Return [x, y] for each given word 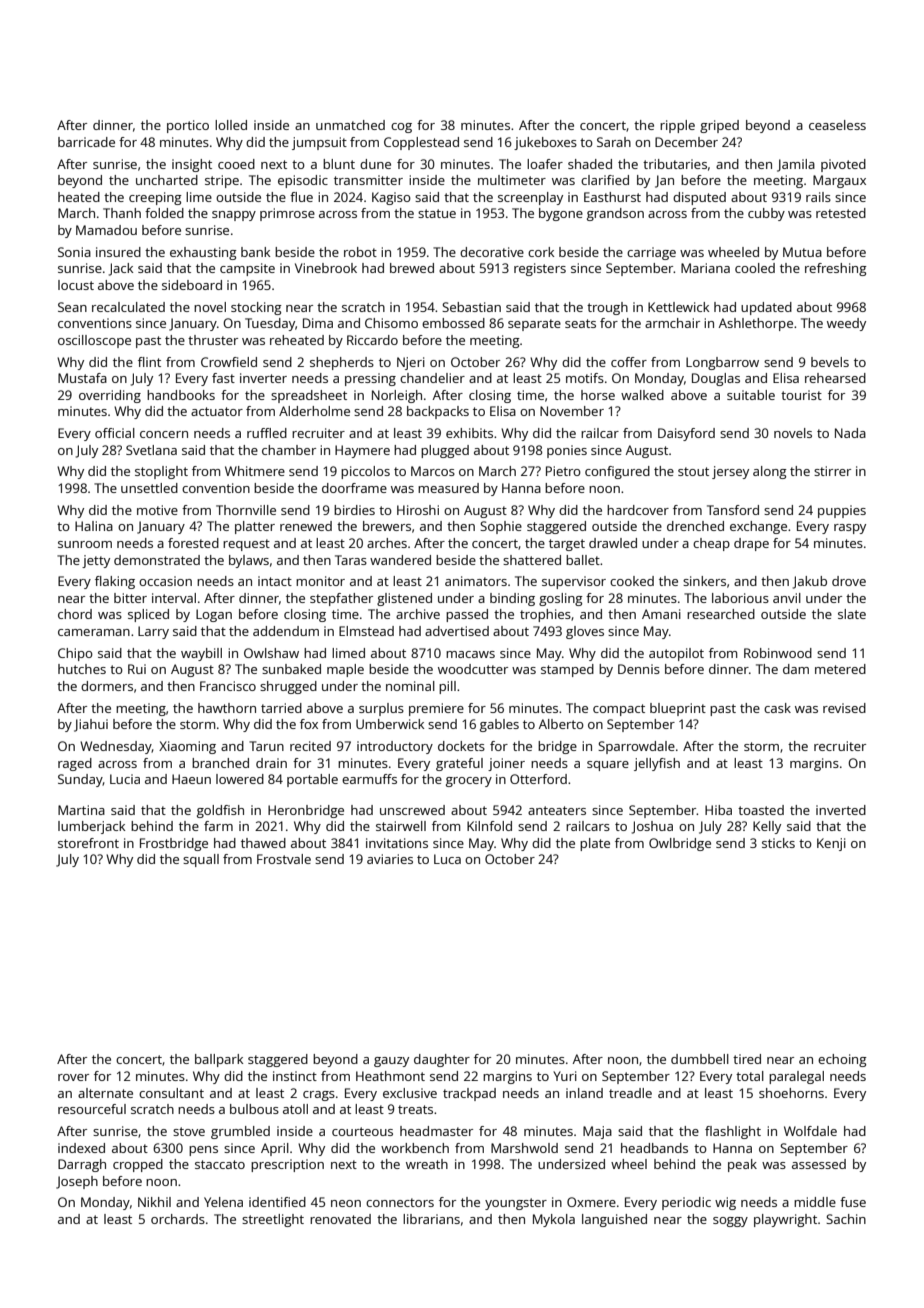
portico [188, 126]
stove [189, 1131]
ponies [567, 451]
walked [642, 395]
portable [312, 780]
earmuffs [369, 779]
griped [719, 126]
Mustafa [82, 378]
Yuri [565, 1076]
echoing [842, 1060]
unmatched [350, 125]
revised [844, 708]
